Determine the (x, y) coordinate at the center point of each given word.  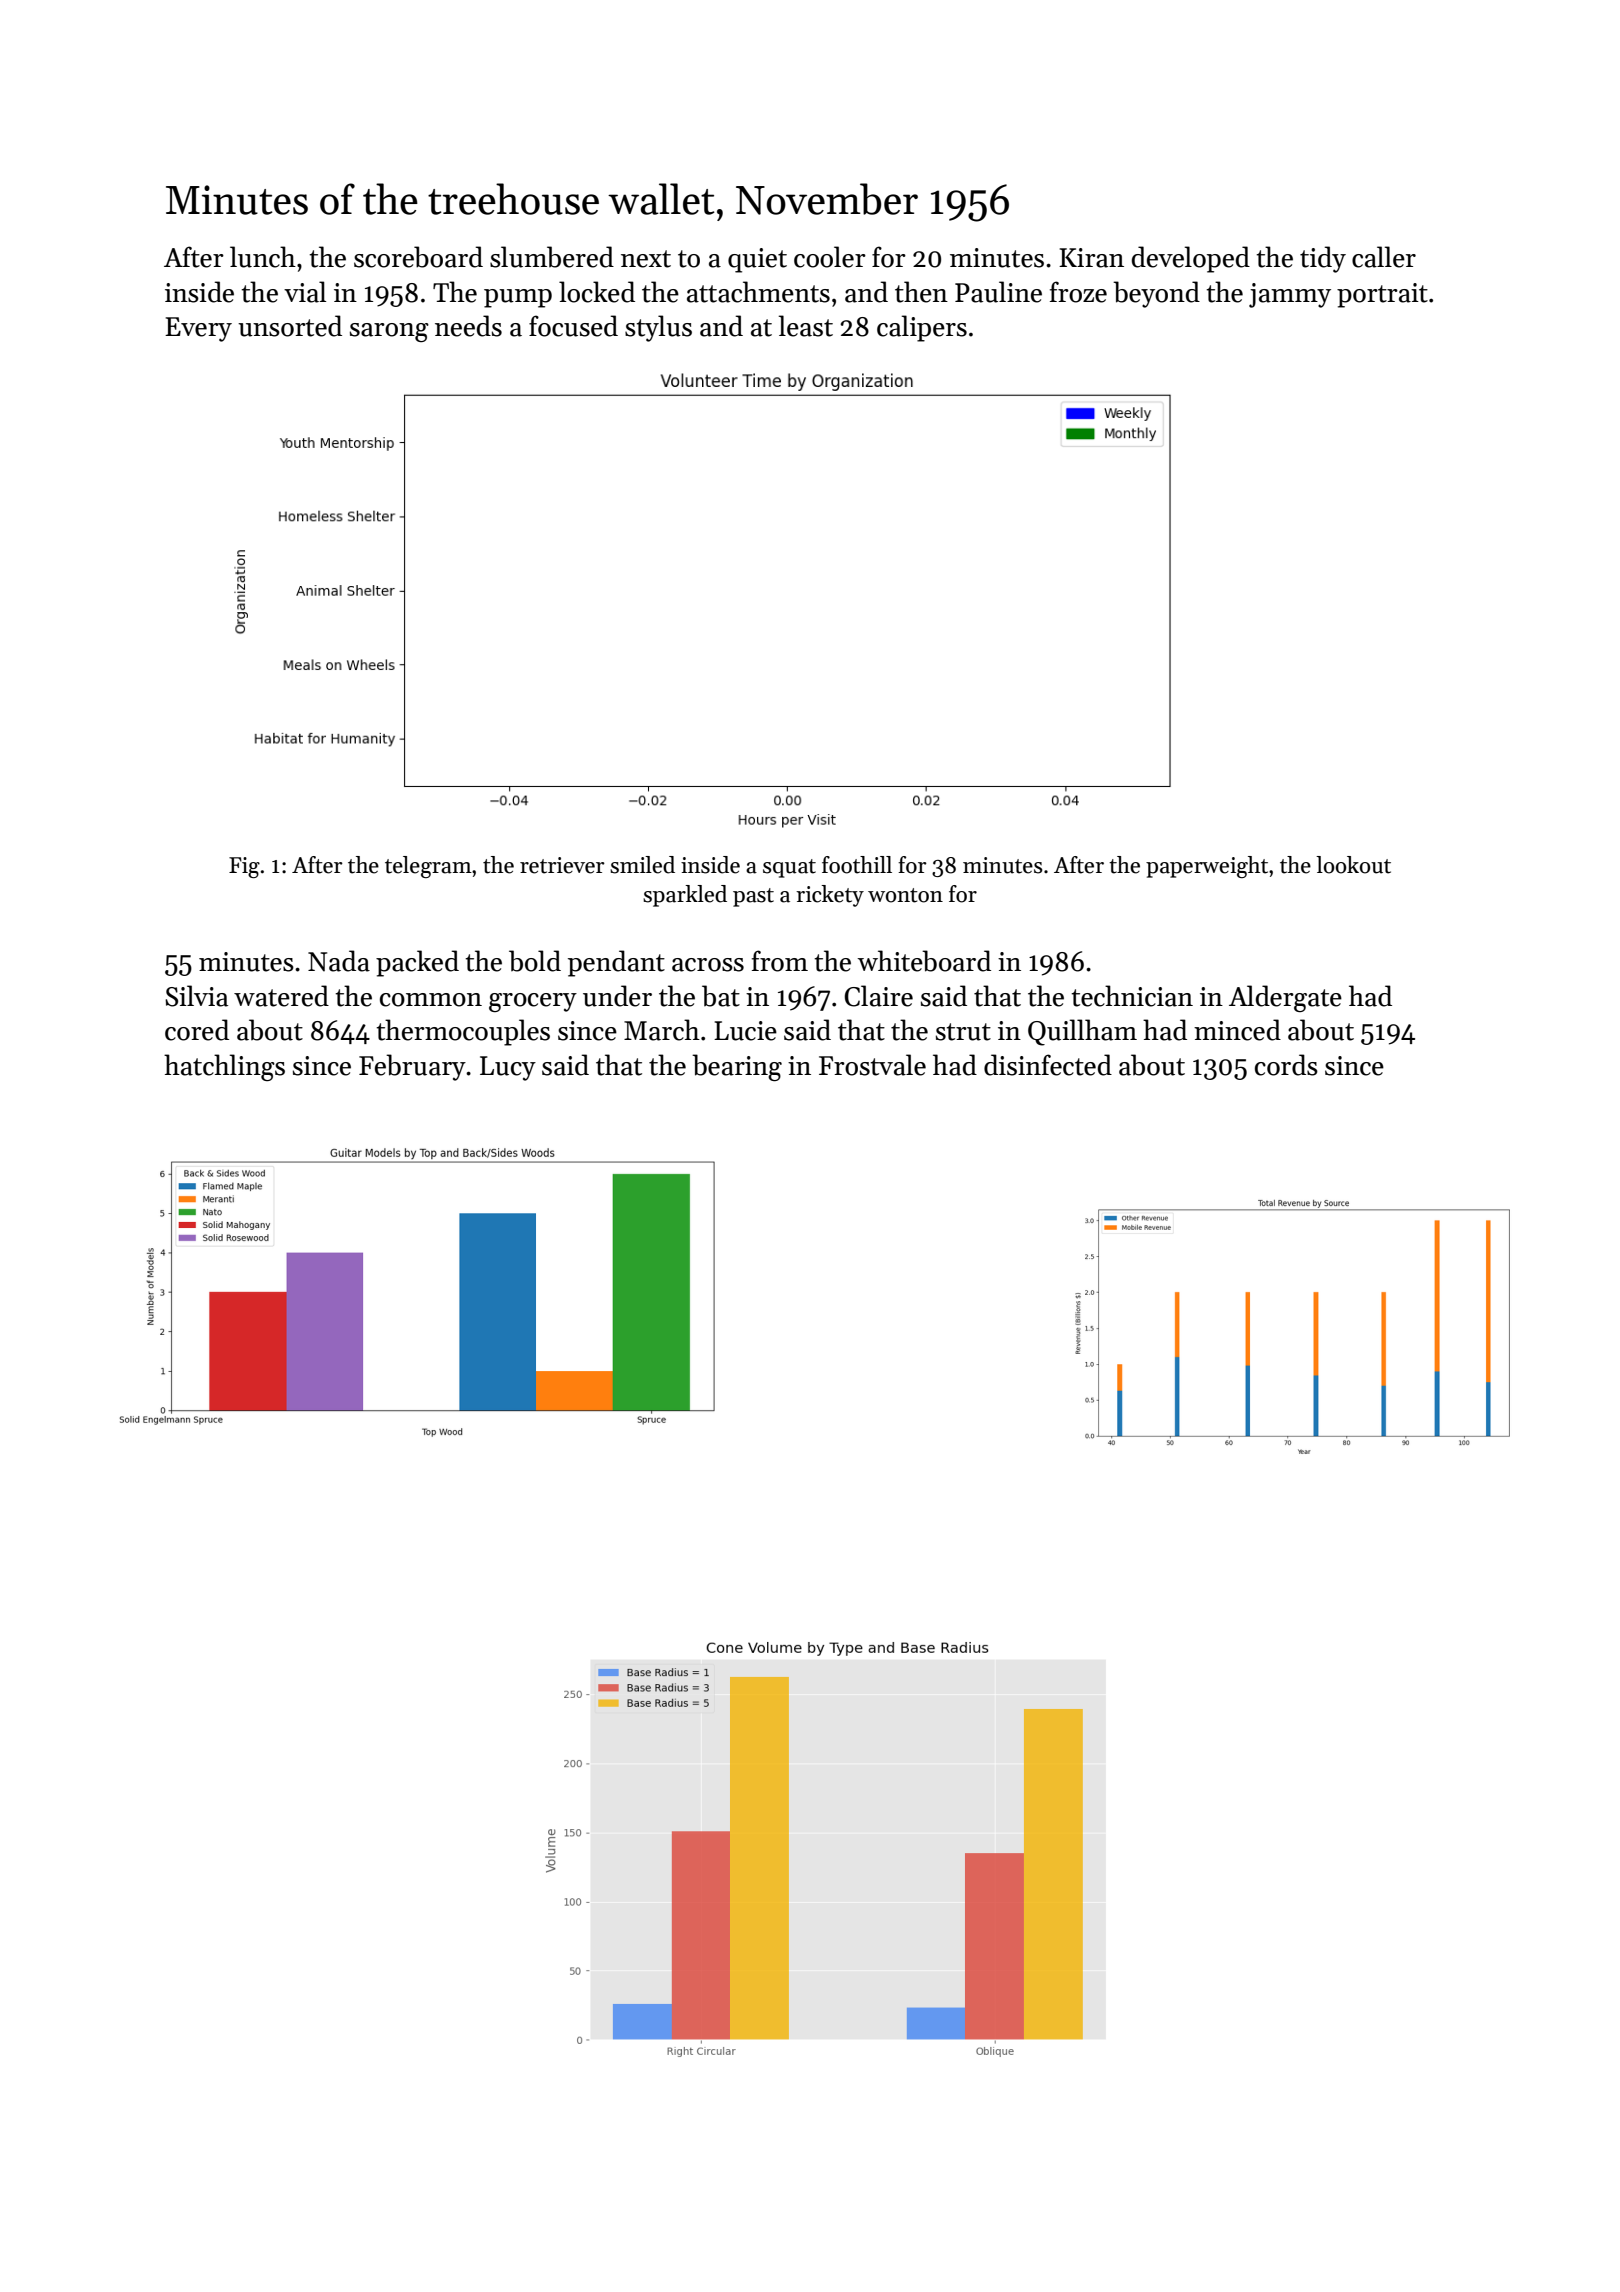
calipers (922, 328)
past (753, 897)
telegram (428, 867)
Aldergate (1285, 998)
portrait (1382, 295)
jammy (1290, 295)
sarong (389, 332)
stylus (658, 328)
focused (573, 326)
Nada (339, 961)
